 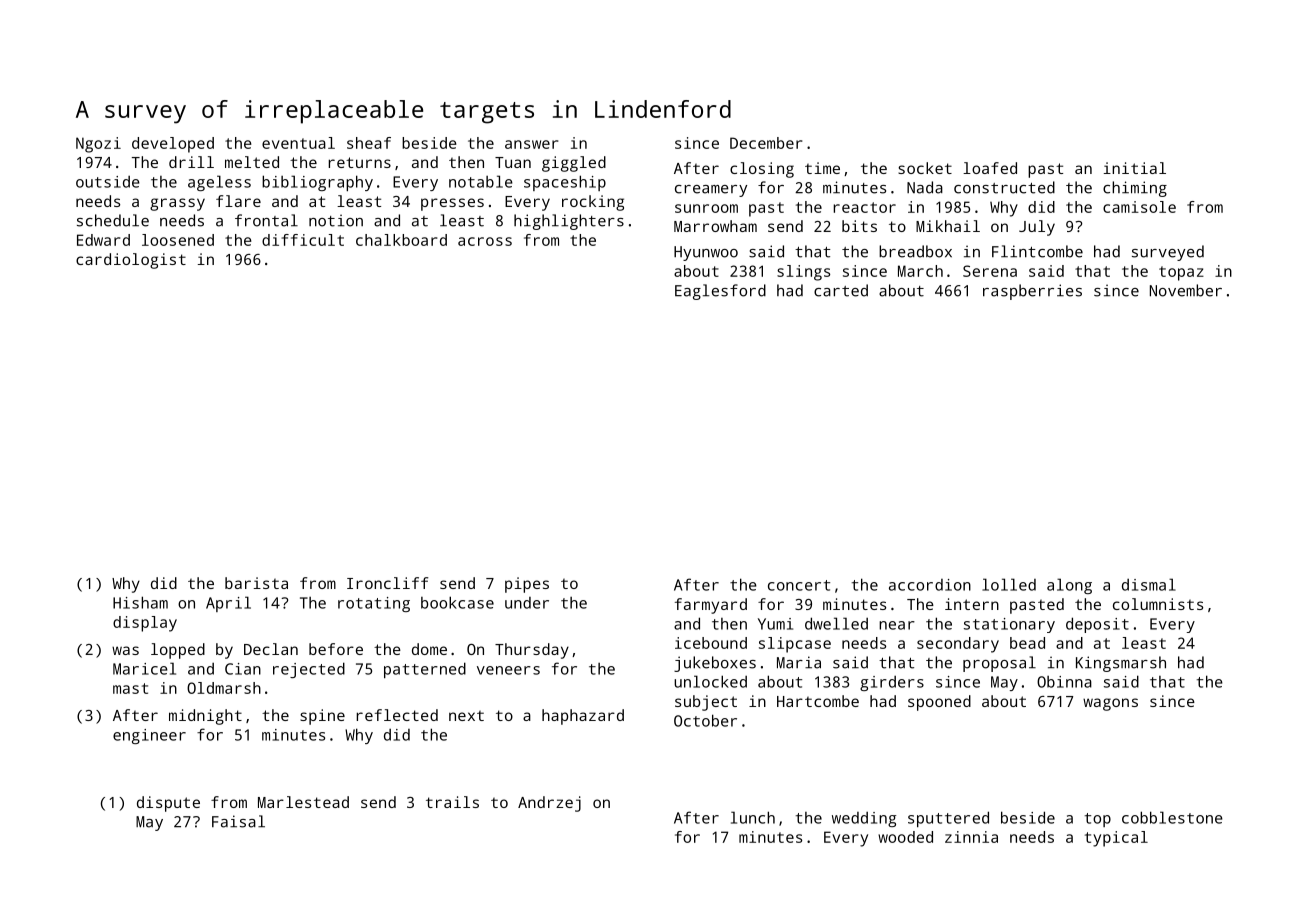 I want to click on outside, so click(x=108, y=182).
